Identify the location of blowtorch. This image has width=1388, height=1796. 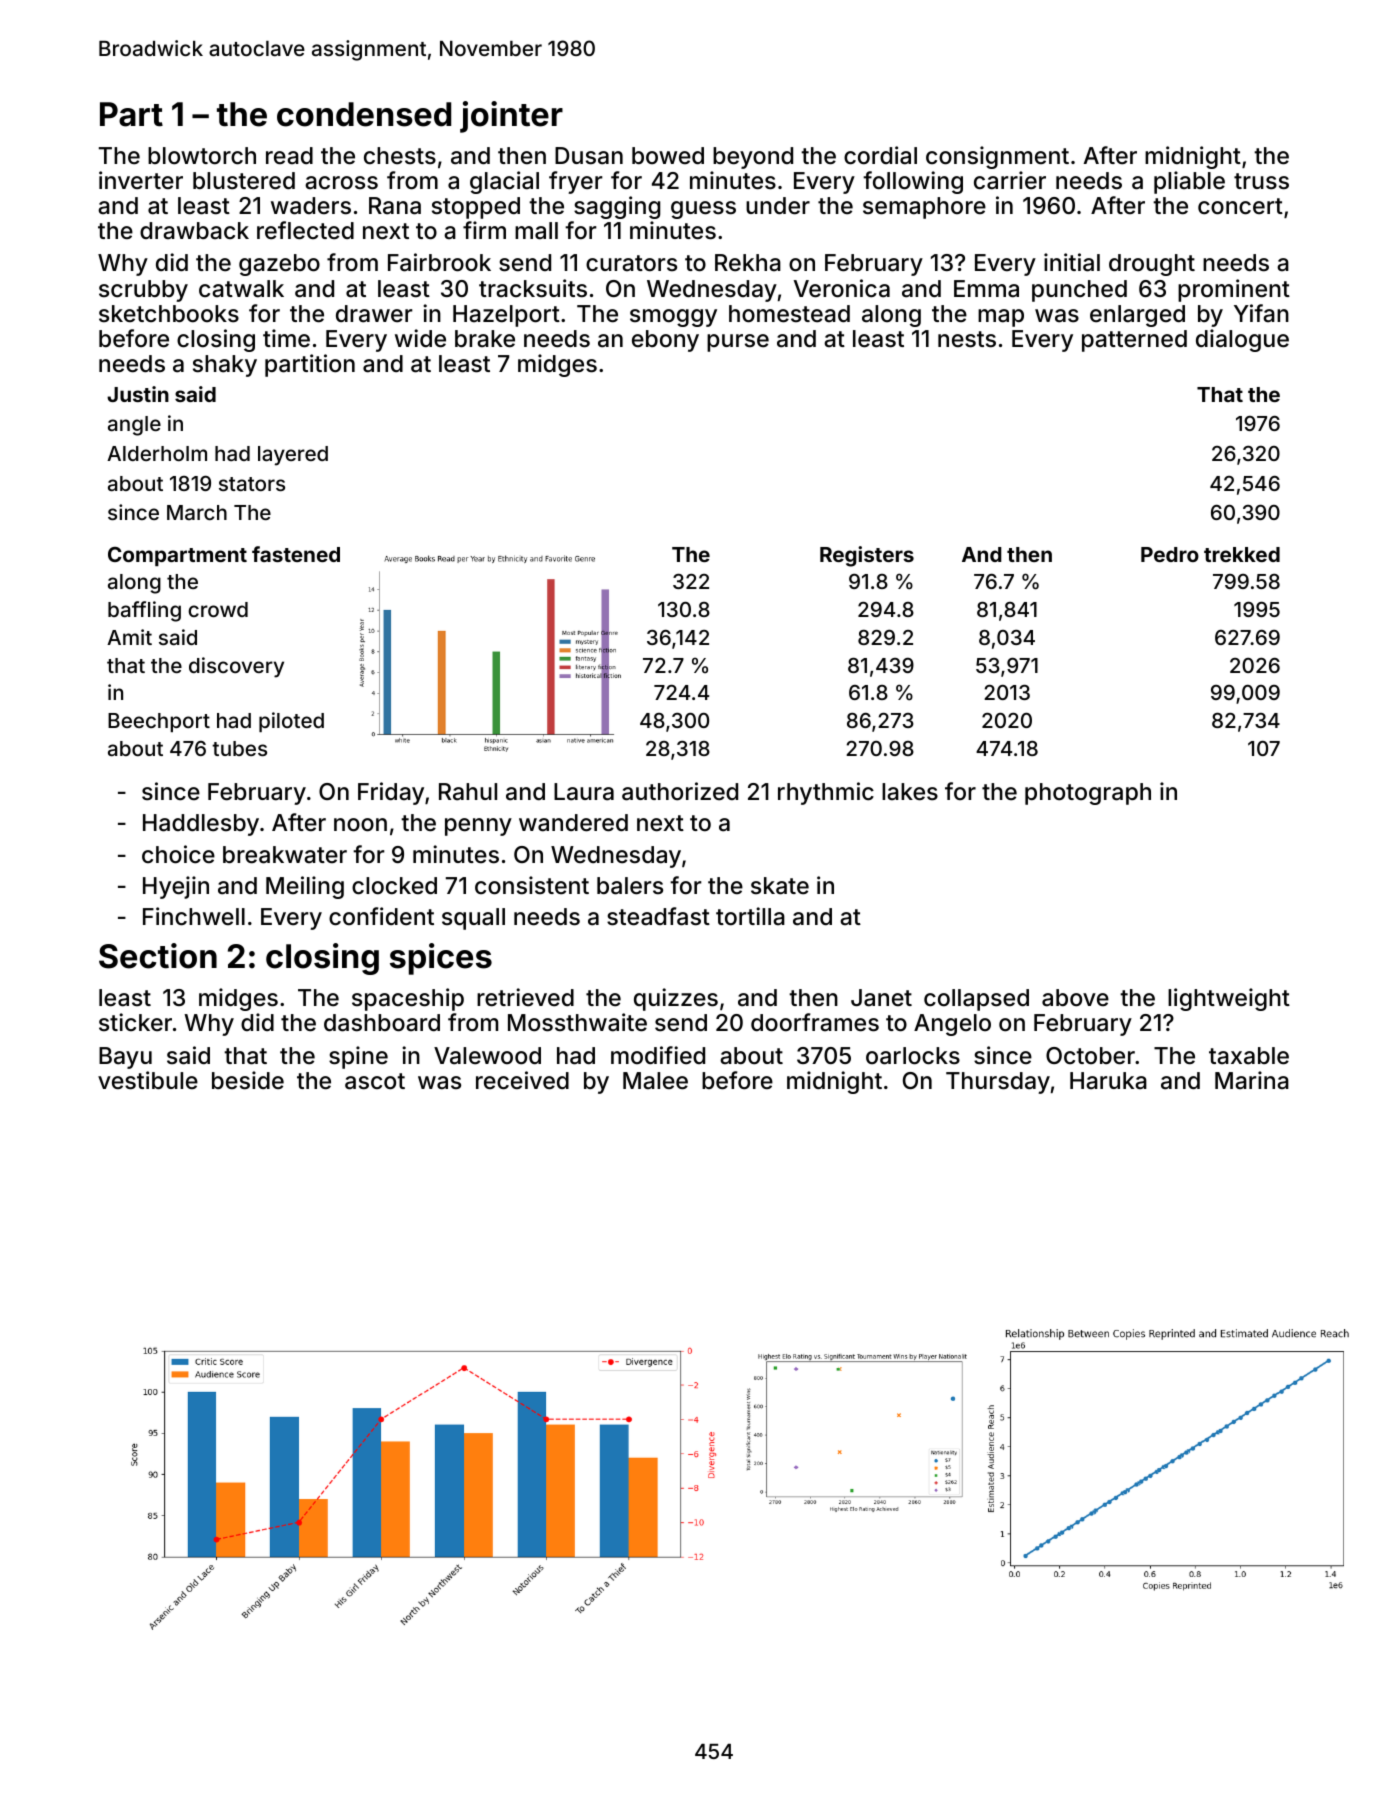
(202, 156).
